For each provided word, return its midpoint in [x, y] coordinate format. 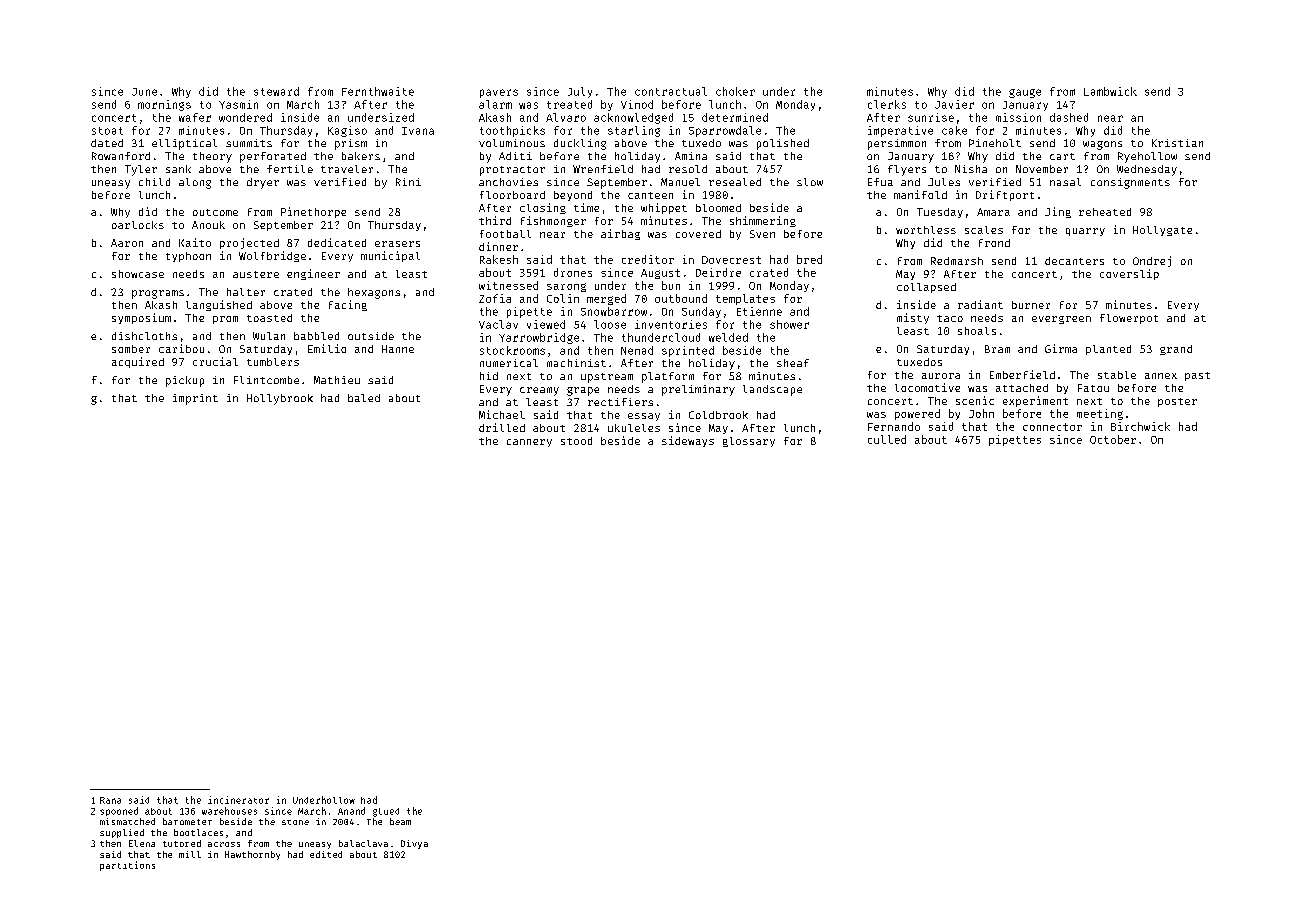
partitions [127, 866]
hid [489, 376]
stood [576, 441]
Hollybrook [280, 399]
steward [276, 91]
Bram [997, 349]
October [1113, 439]
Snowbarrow [614, 311]
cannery [529, 443]
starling [634, 131]
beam [400, 821]
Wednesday [1147, 170]
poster [1177, 402]
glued [386, 812]
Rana [110, 800]
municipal [390, 256]
